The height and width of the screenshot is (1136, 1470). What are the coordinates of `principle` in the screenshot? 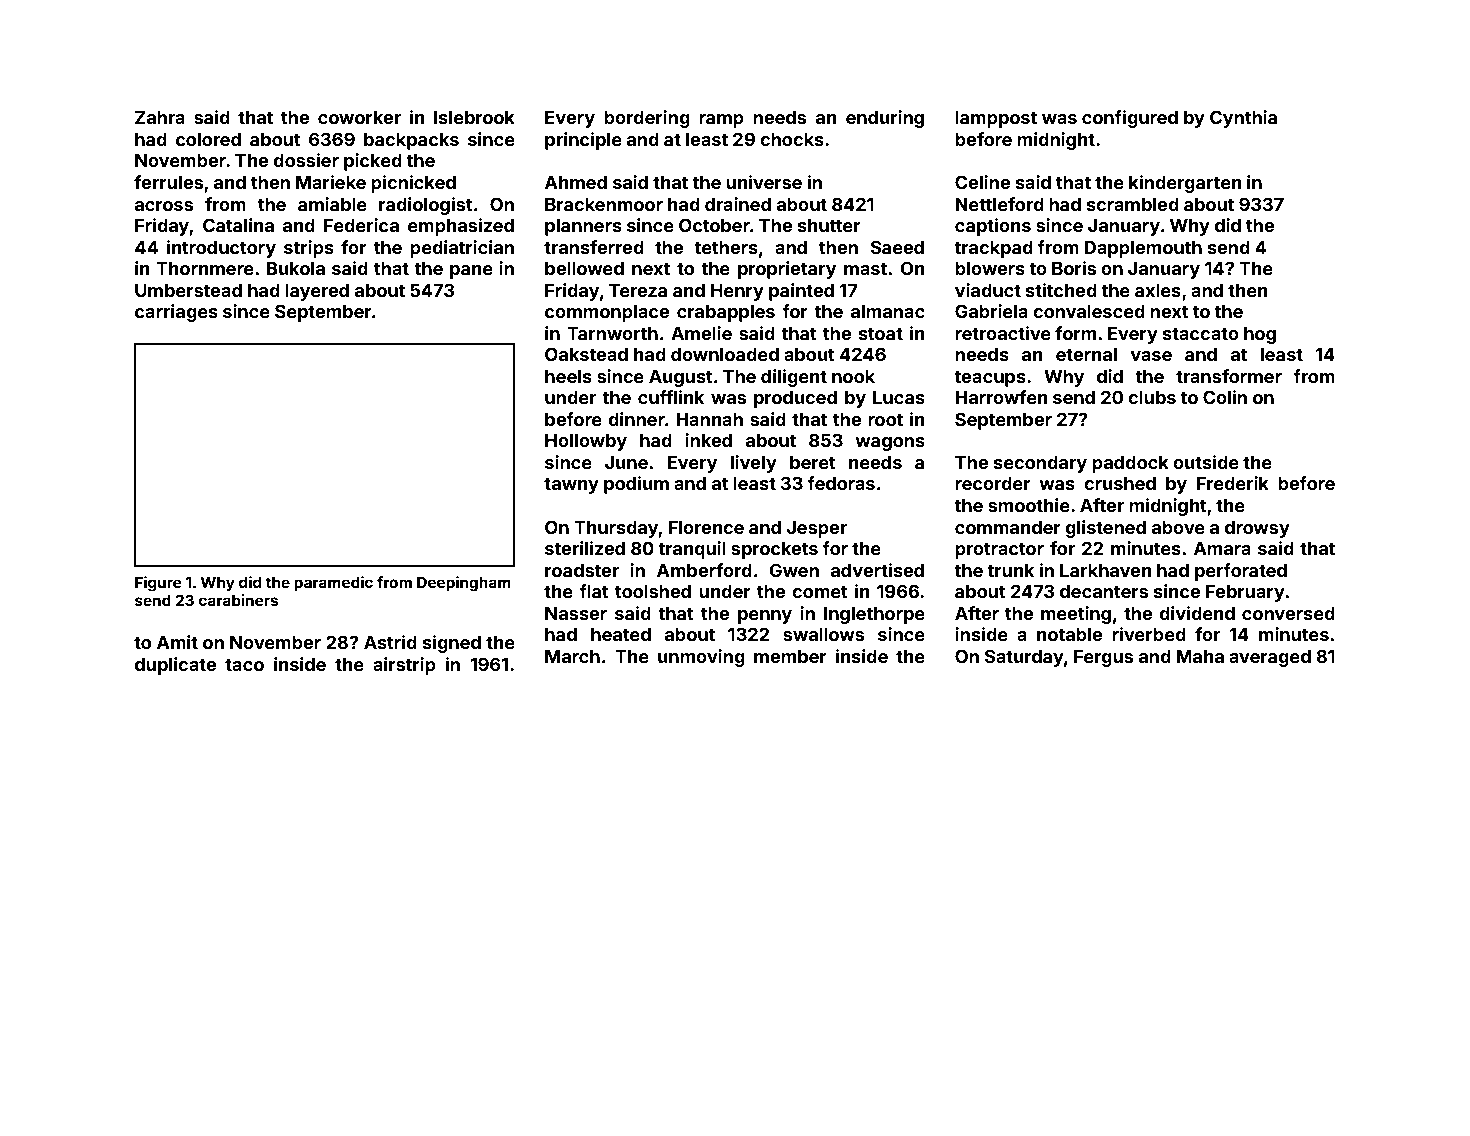 It's located at (583, 141).
